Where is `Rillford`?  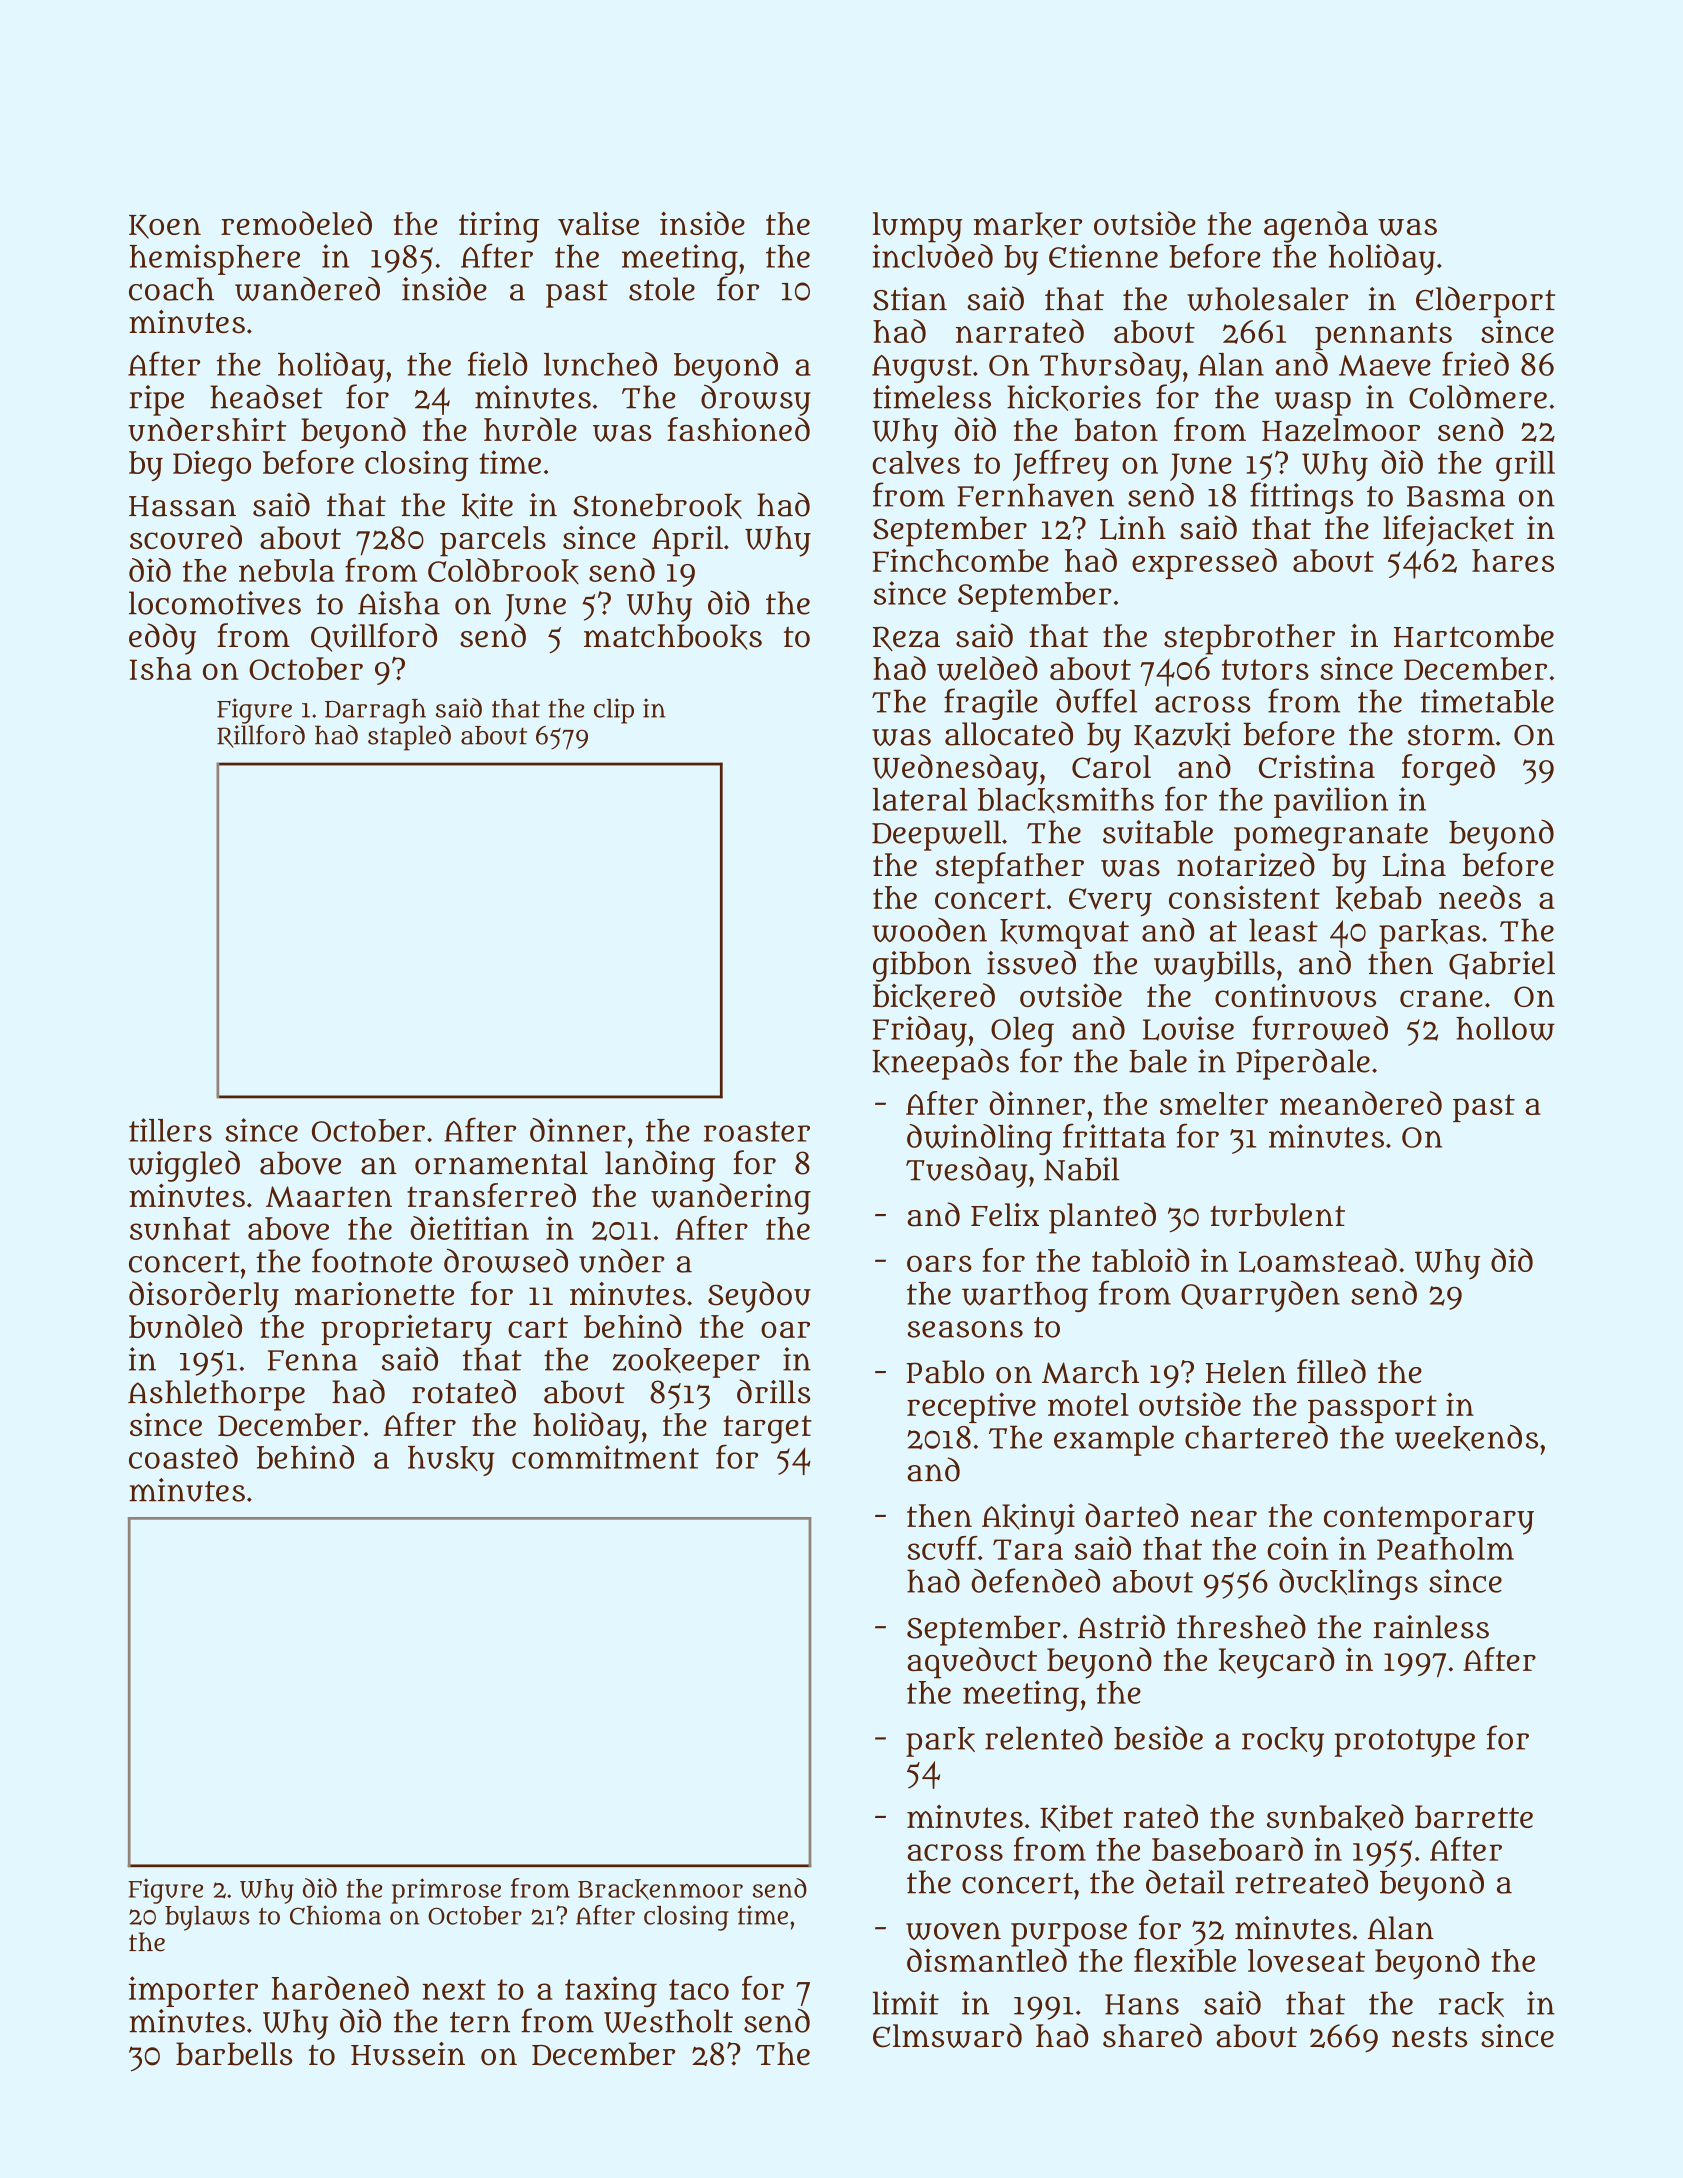 Rillford is located at coordinates (261, 736).
